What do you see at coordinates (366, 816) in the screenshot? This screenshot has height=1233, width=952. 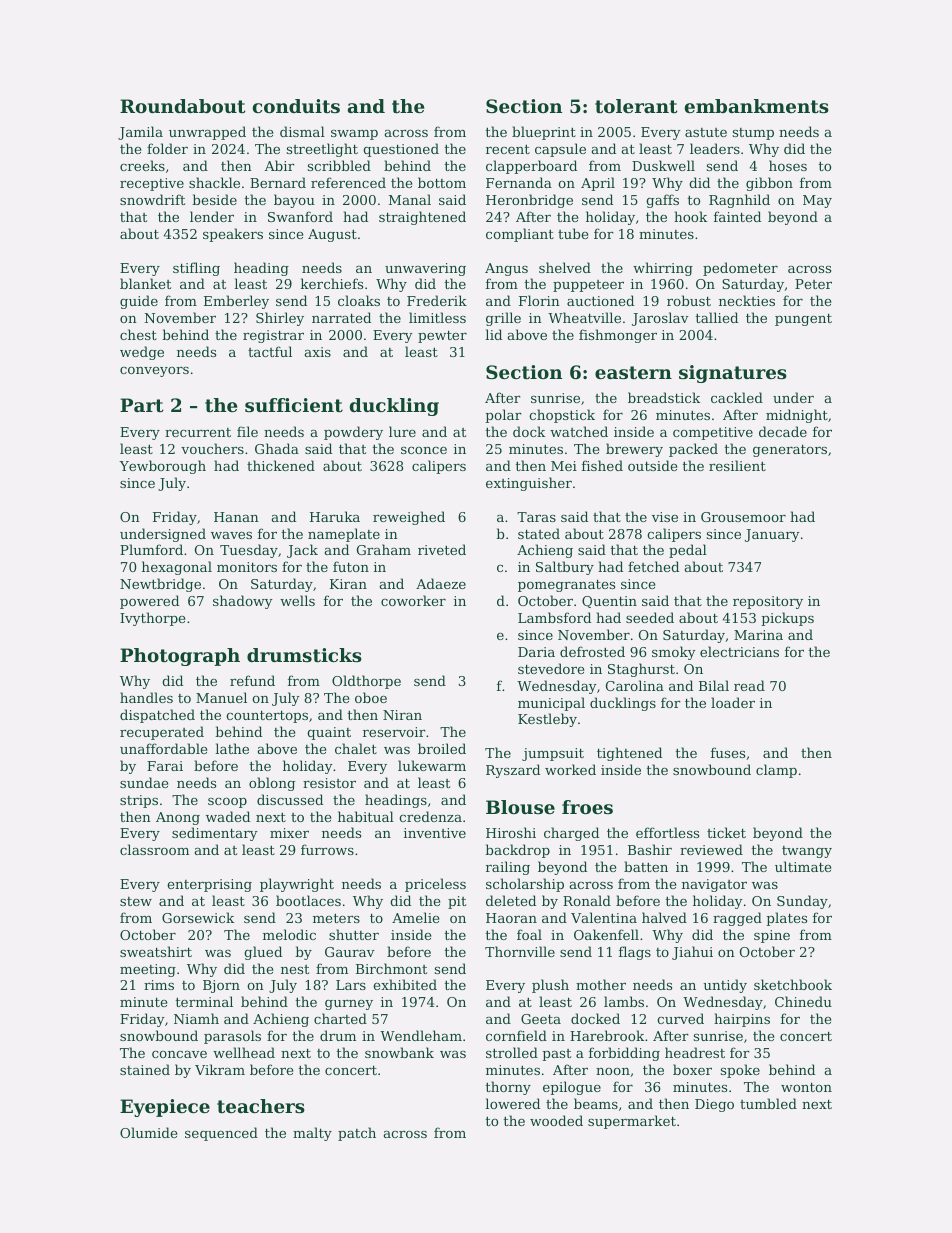 I see `habitual` at bounding box center [366, 816].
